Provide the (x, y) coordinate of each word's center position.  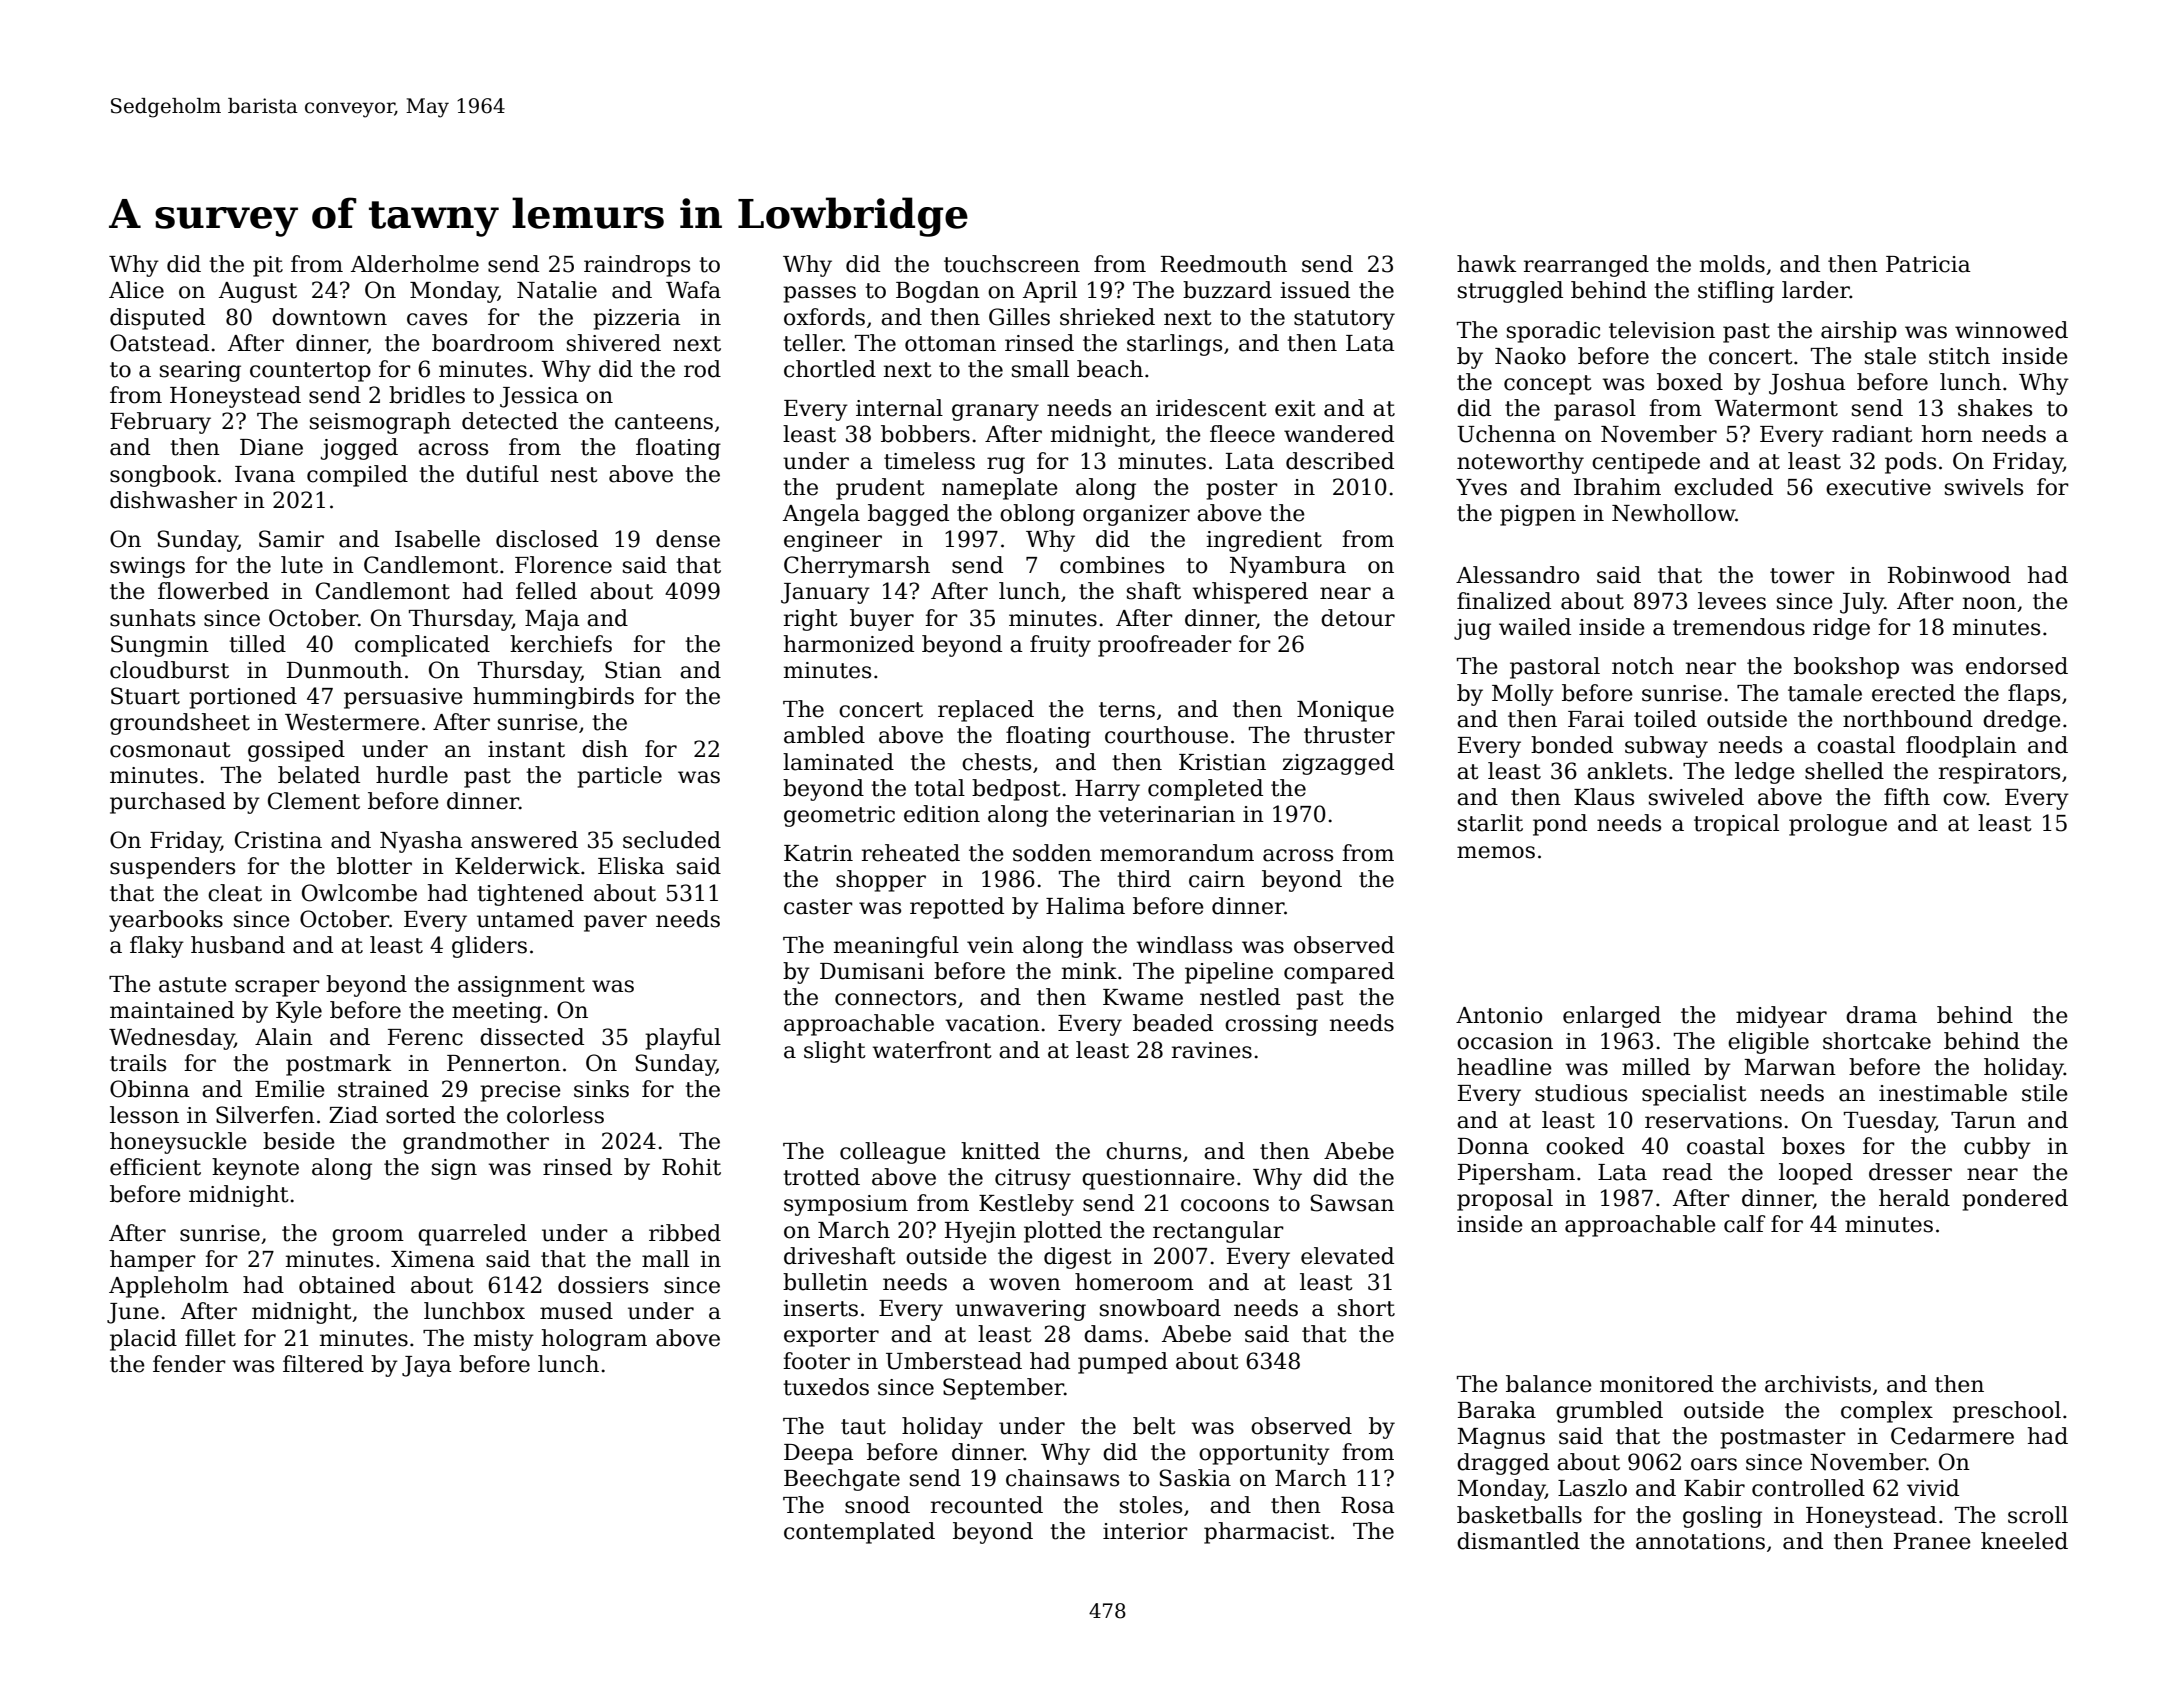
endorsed (2017, 666)
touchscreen (1012, 264)
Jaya (427, 1366)
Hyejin (980, 1232)
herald (1914, 1198)
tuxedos (826, 1387)
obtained (347, 1285)
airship (1859, 332)
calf (1744, 1224)
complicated (422, 646)
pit (268, 266)
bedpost (1016, 790)
